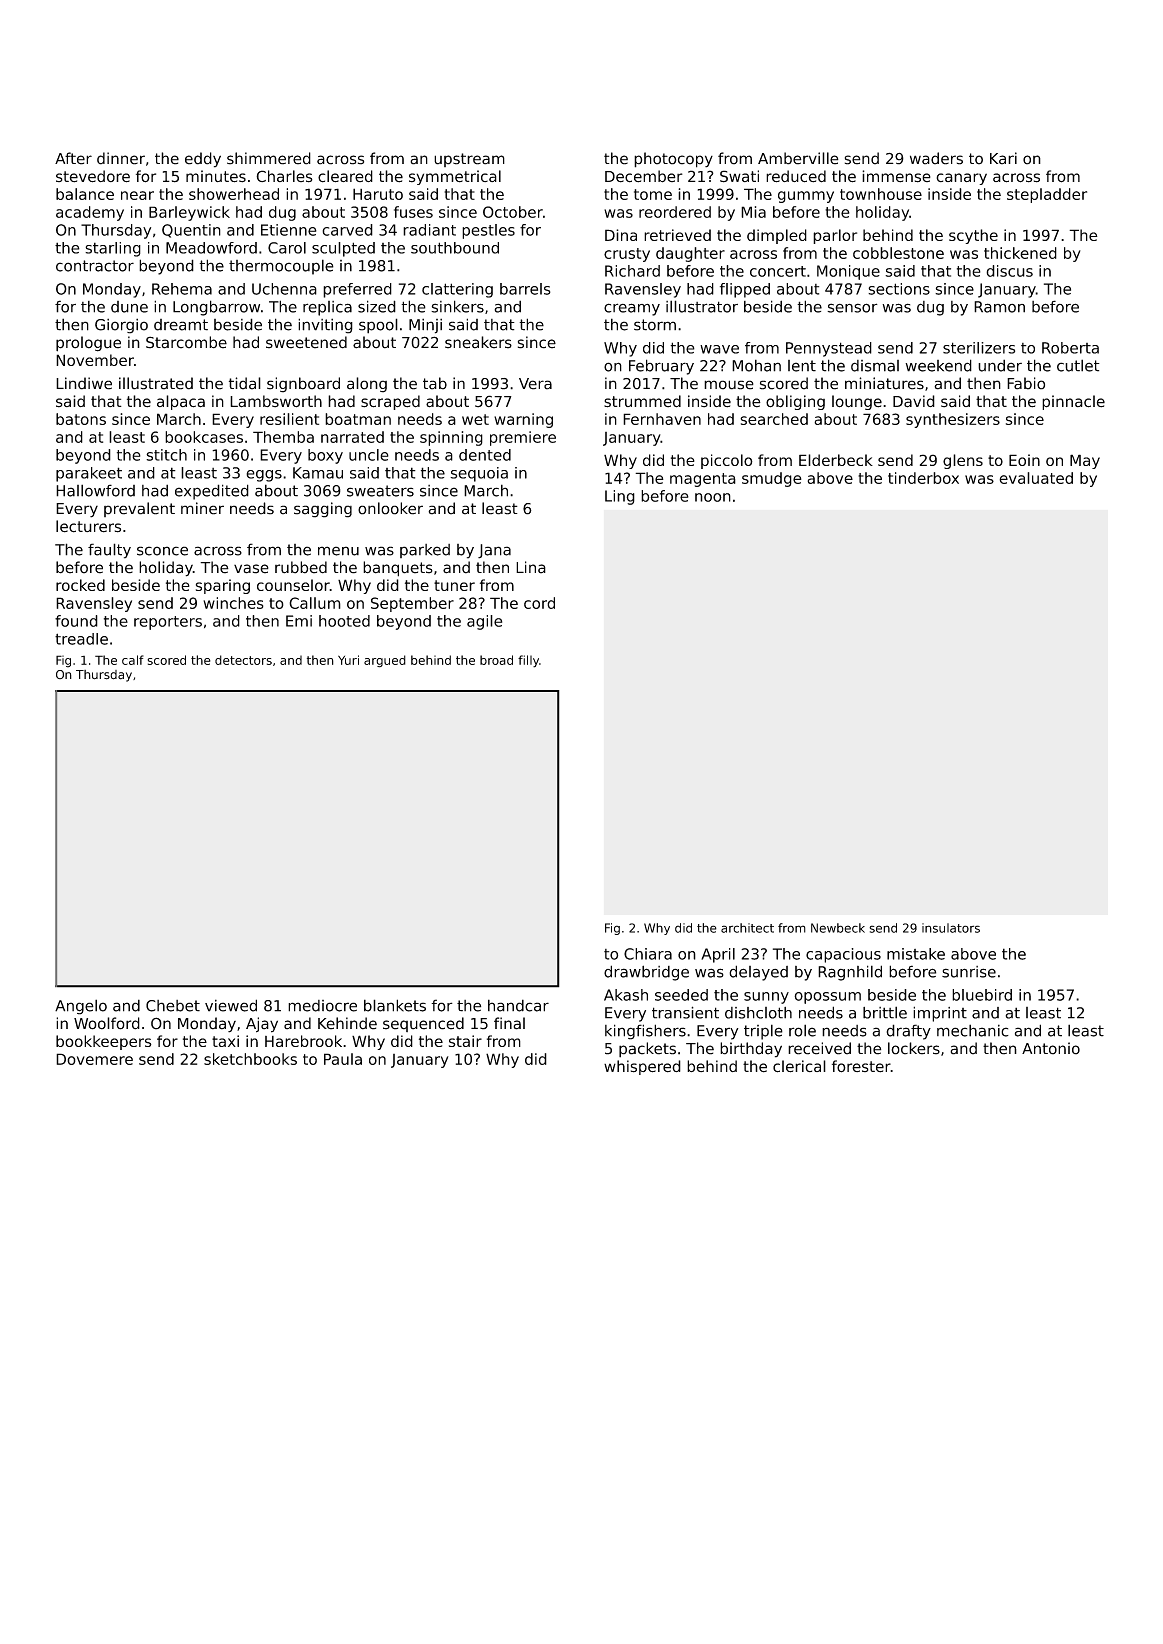  I want to click on stair, so click(465, 1041).
